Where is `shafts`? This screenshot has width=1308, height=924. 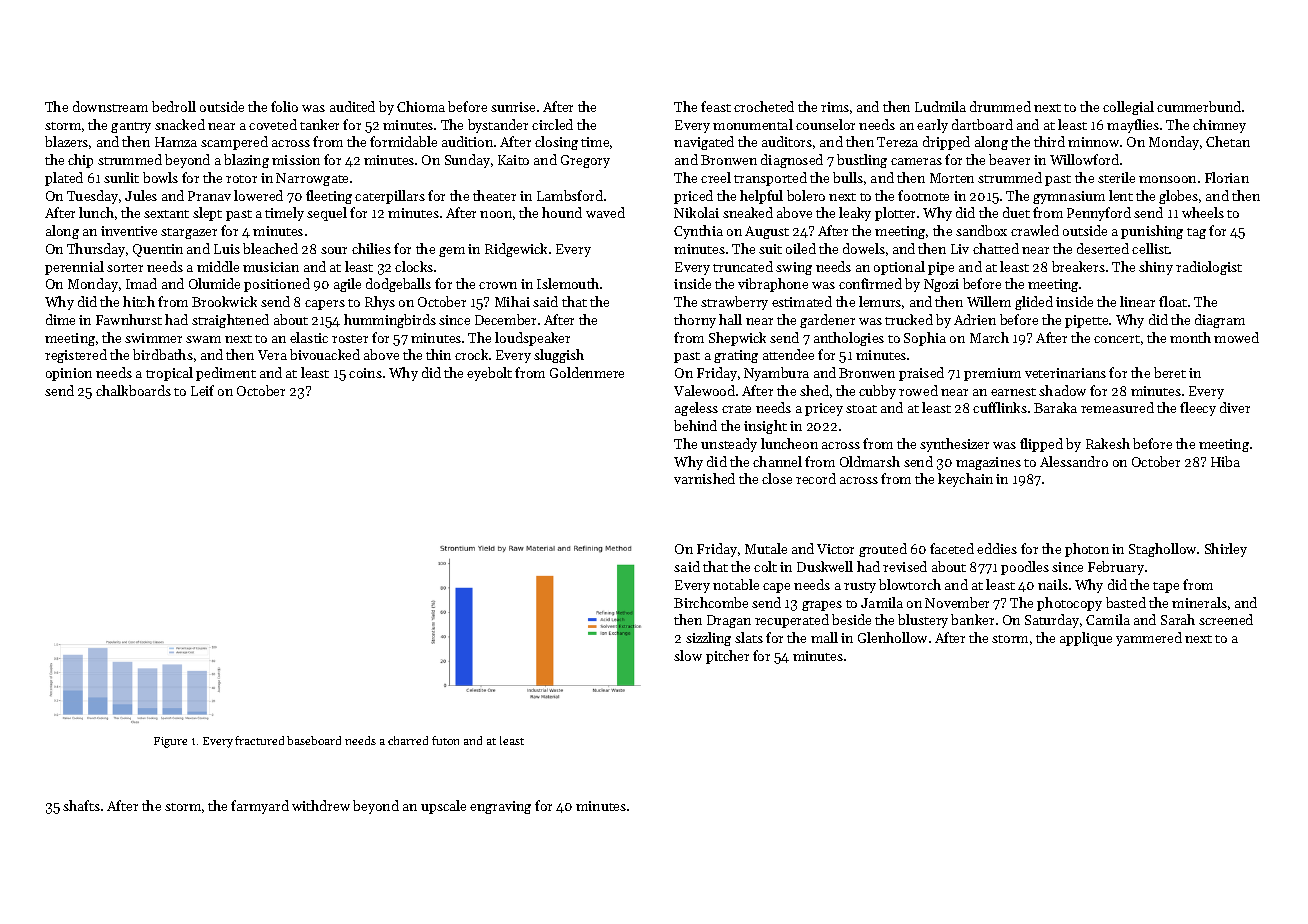 shafts is located at coordinates (81, 805).
